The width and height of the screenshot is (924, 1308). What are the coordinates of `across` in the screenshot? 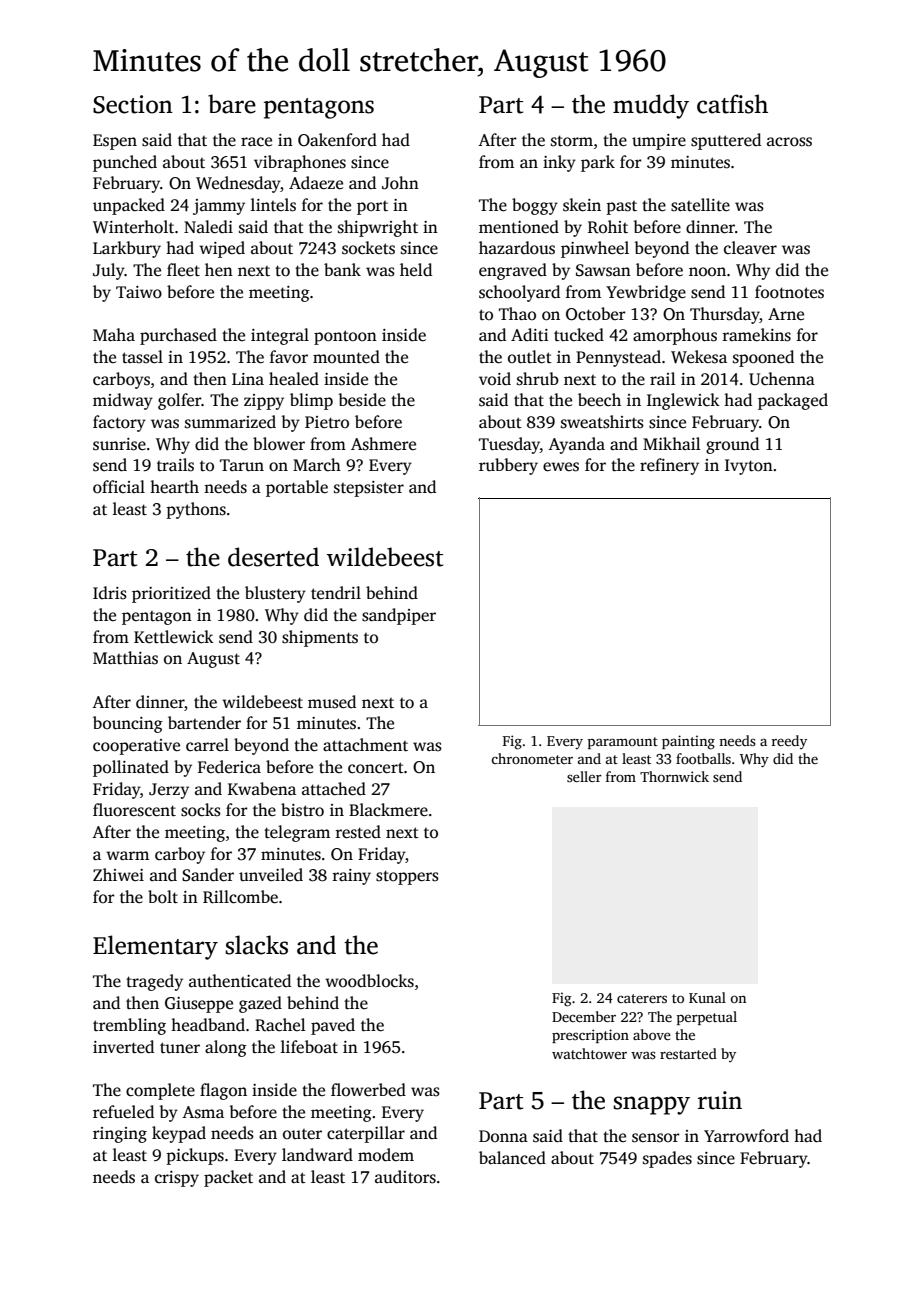 It's located at (789, 142).
